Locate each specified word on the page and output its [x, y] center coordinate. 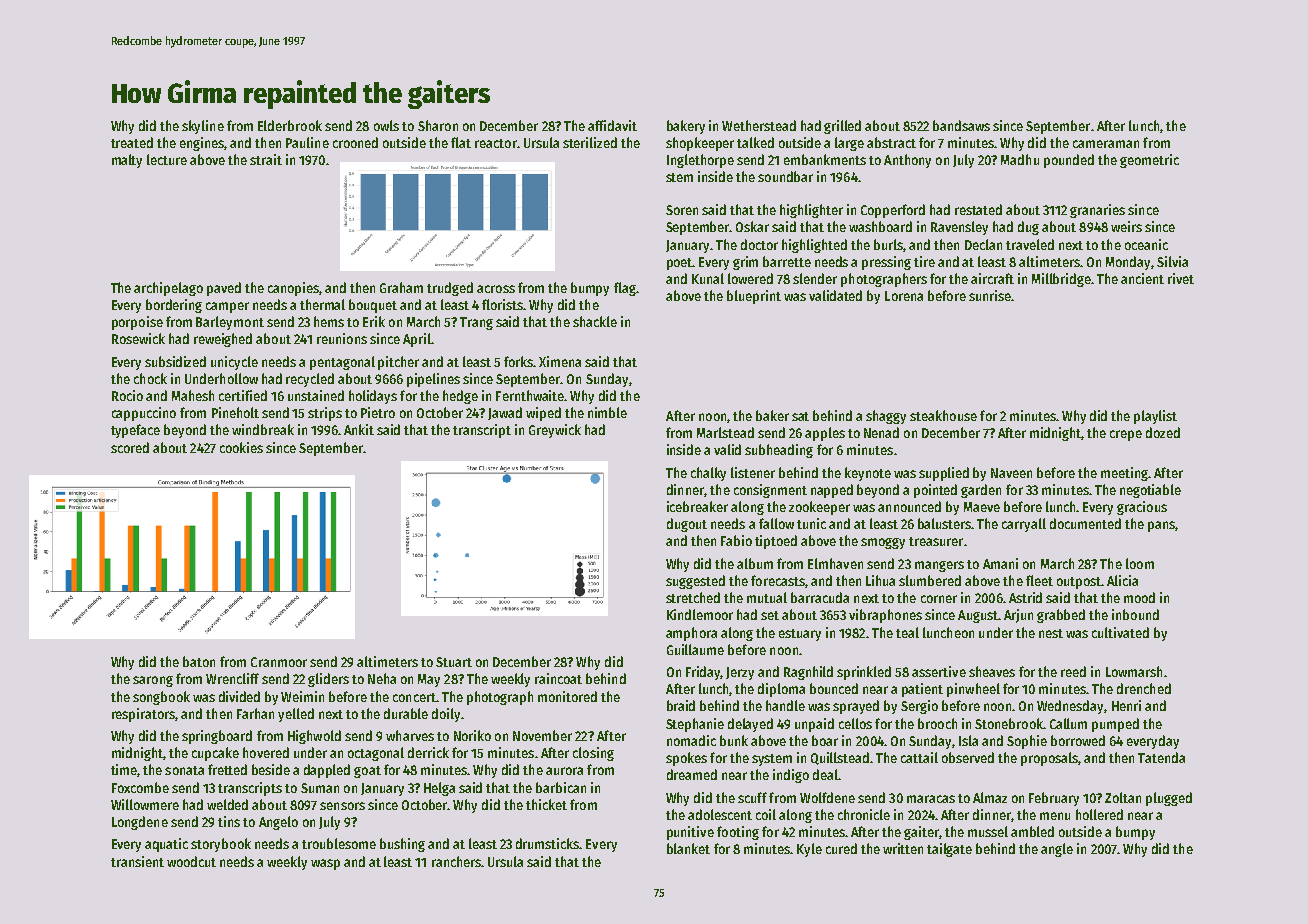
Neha [382, 678]
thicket [546, 804]
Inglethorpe [700, 161]
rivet [1181, 278]
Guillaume [695, 649]
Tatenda [1161, 757]
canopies [293, 289]
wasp [325, 864]
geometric [1149, 161]
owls [386, 125]
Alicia [1122, 580]
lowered [750, 278]
